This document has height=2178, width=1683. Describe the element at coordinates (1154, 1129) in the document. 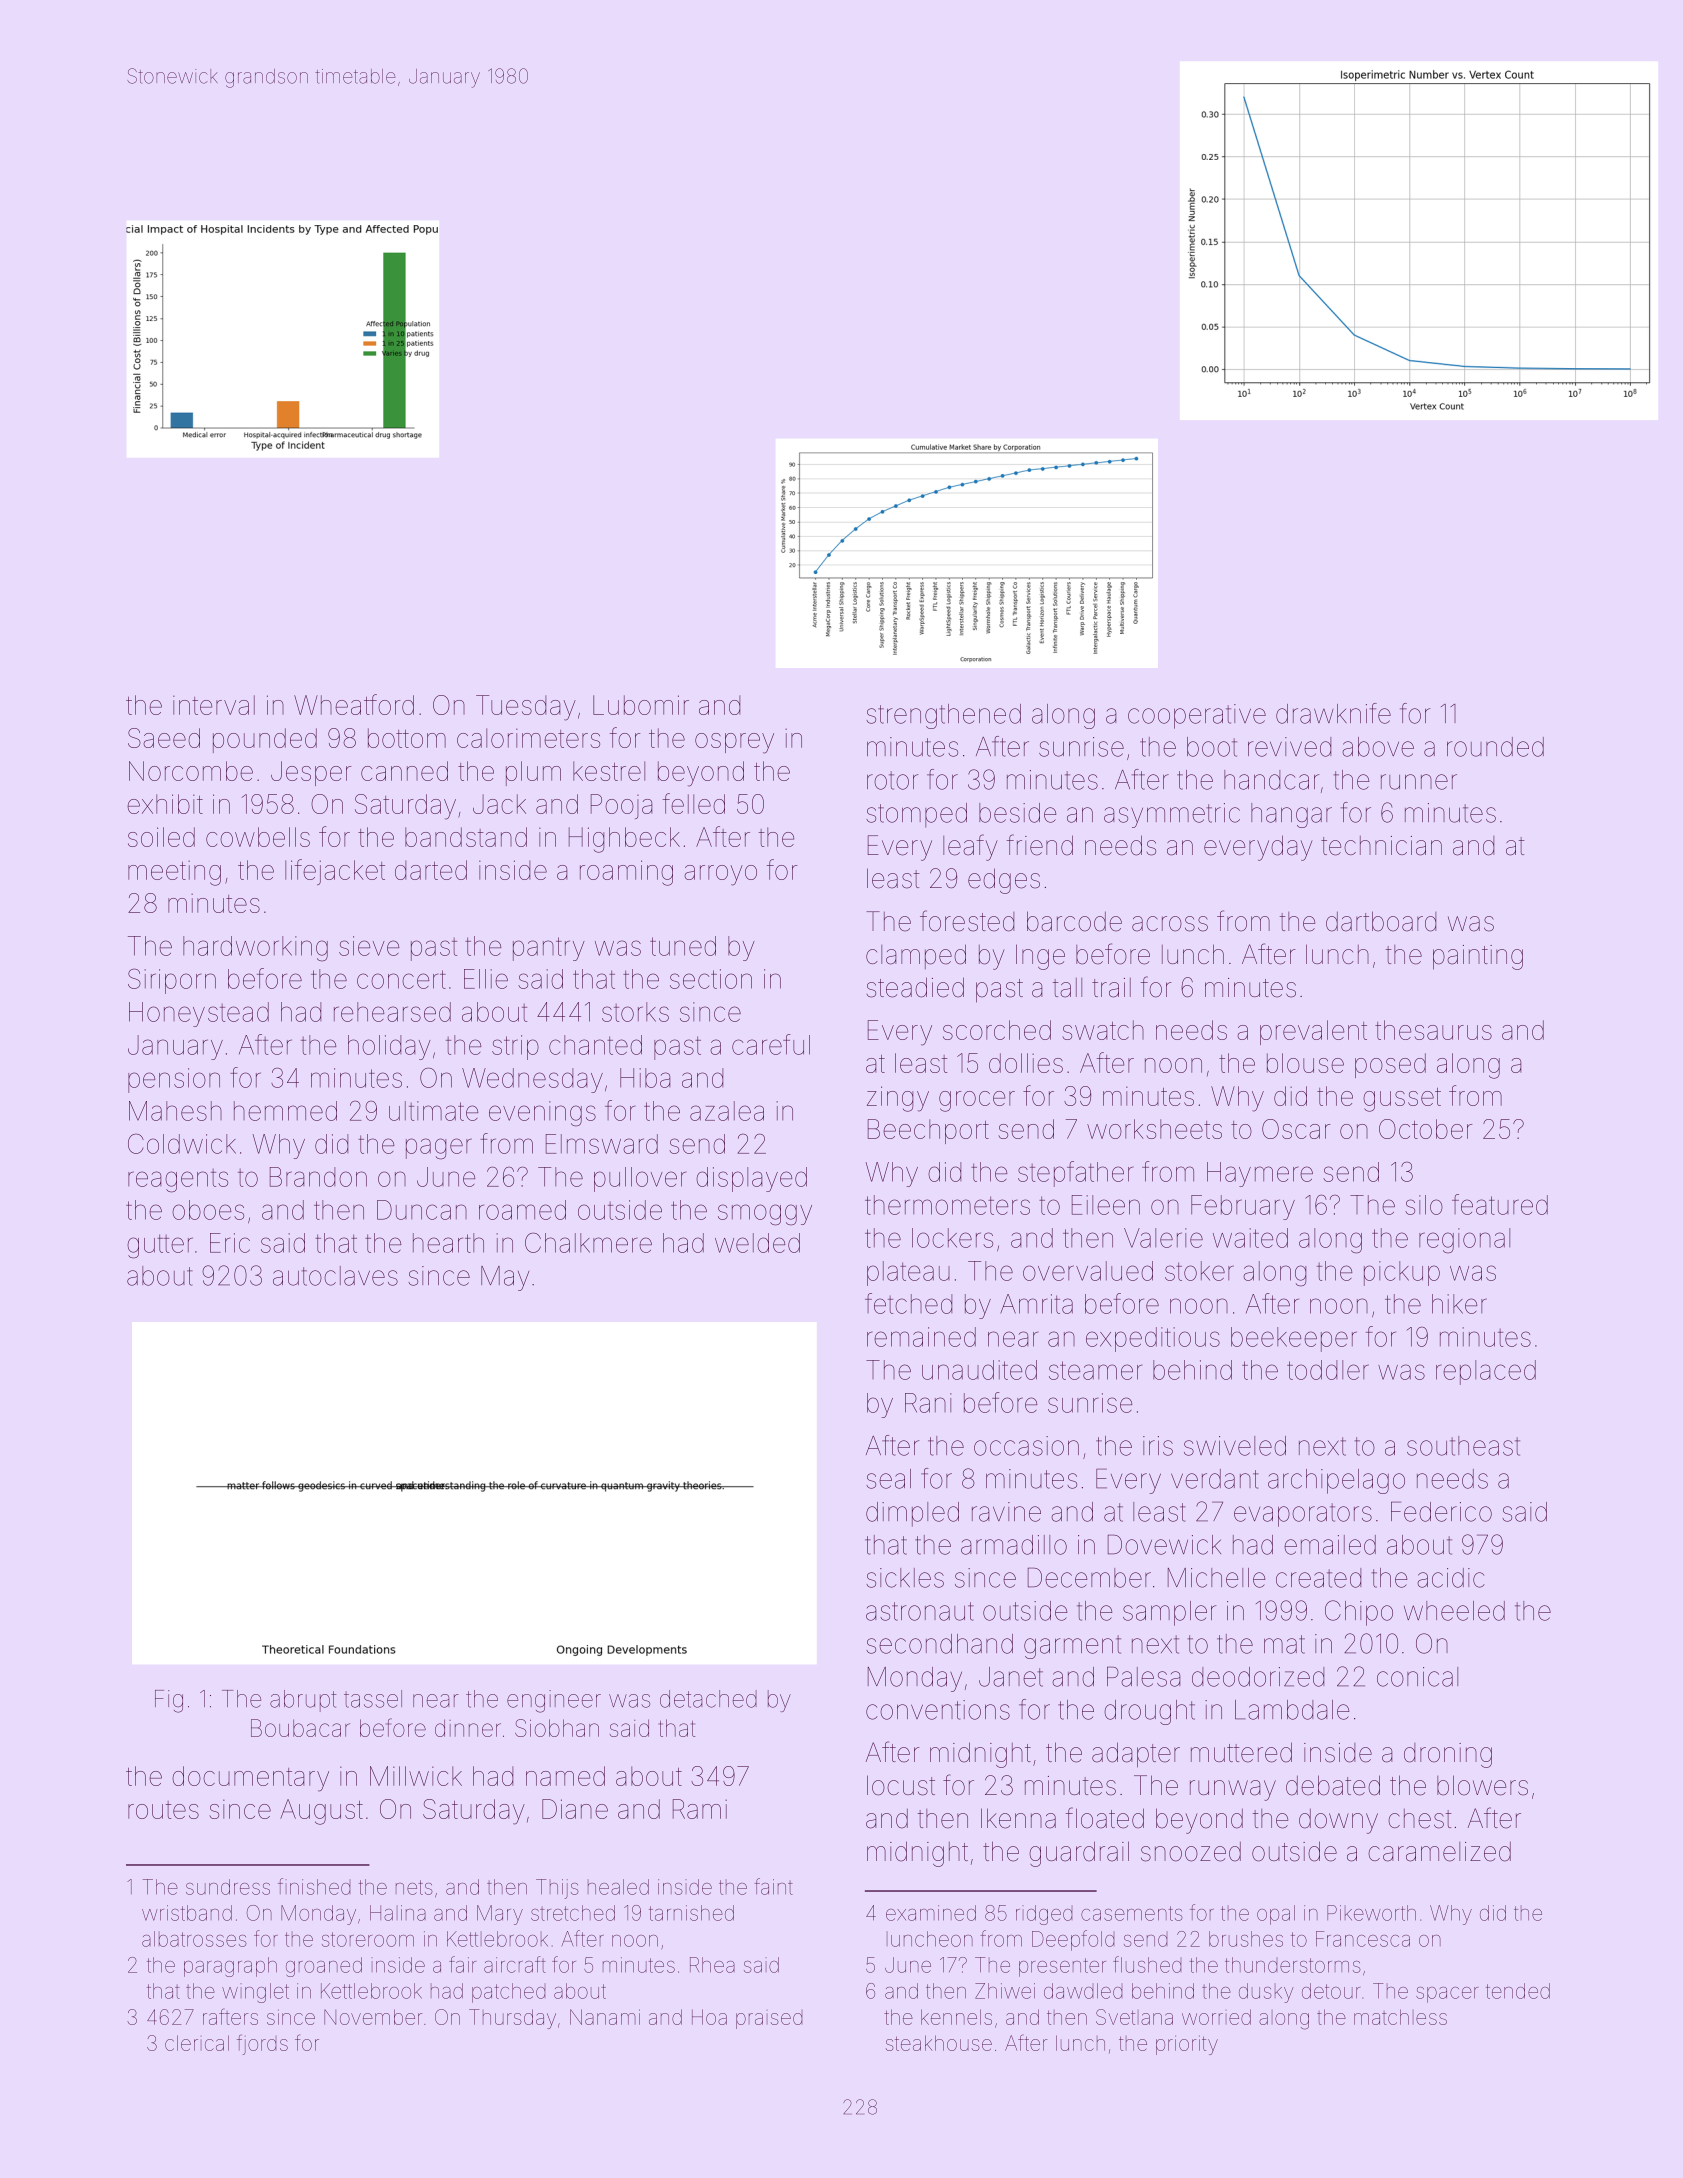

I see `worksheets` at that location.
